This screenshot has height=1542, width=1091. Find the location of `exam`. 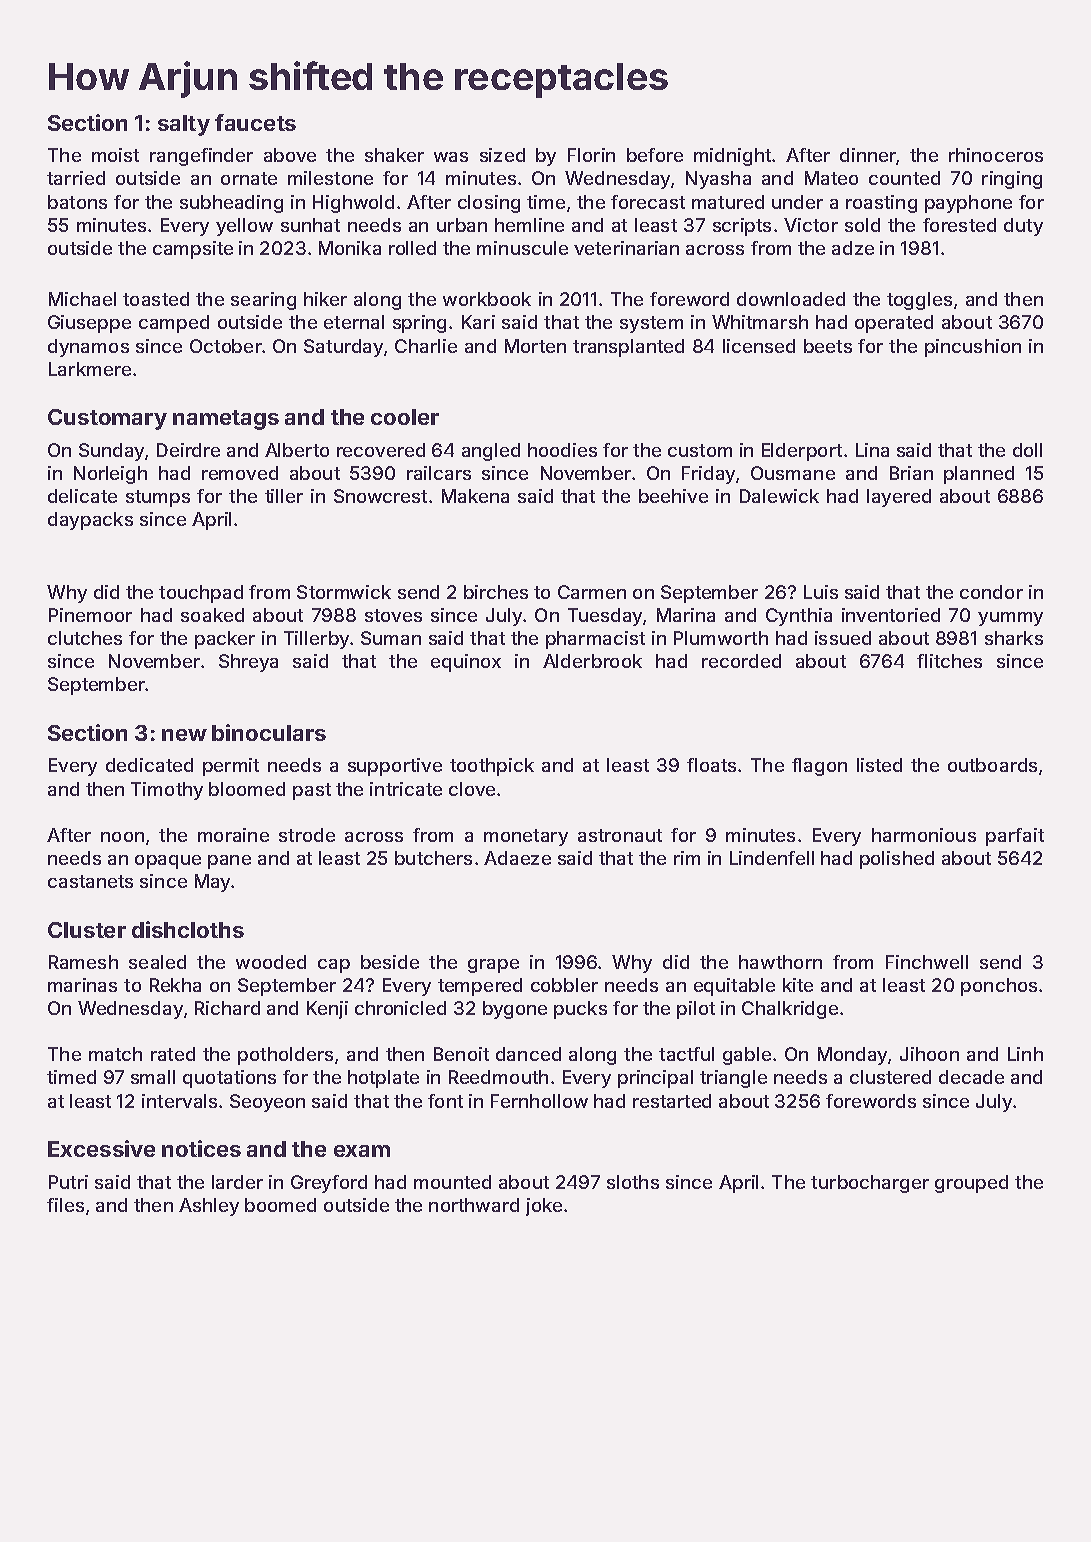

exam is located at coordinates (362, 1151).
